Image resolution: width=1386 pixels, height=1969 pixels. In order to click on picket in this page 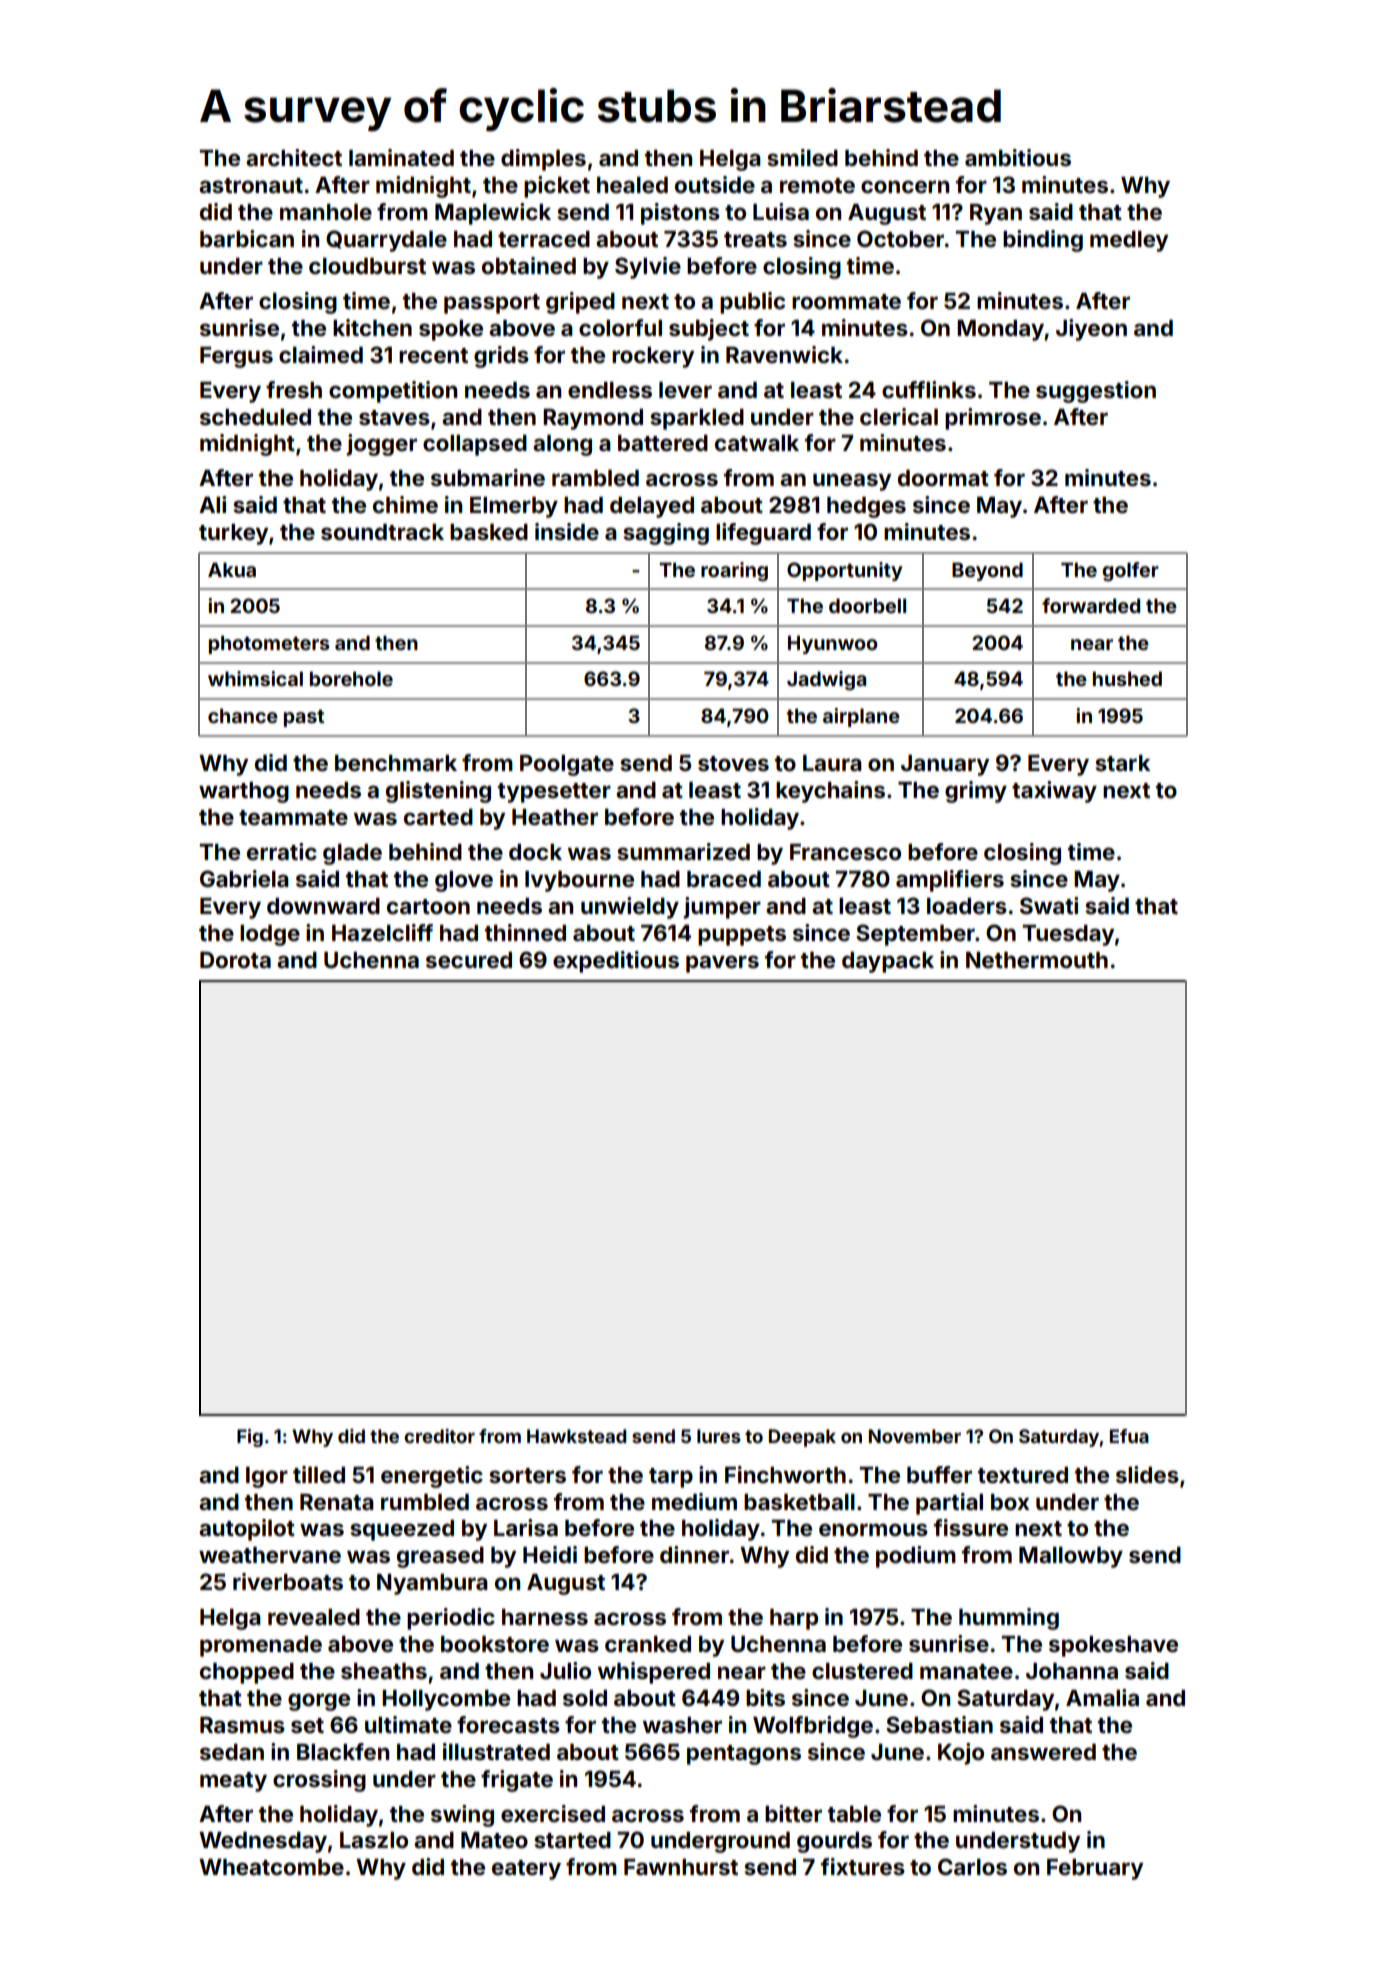, I will do `click(557, 187)`.
